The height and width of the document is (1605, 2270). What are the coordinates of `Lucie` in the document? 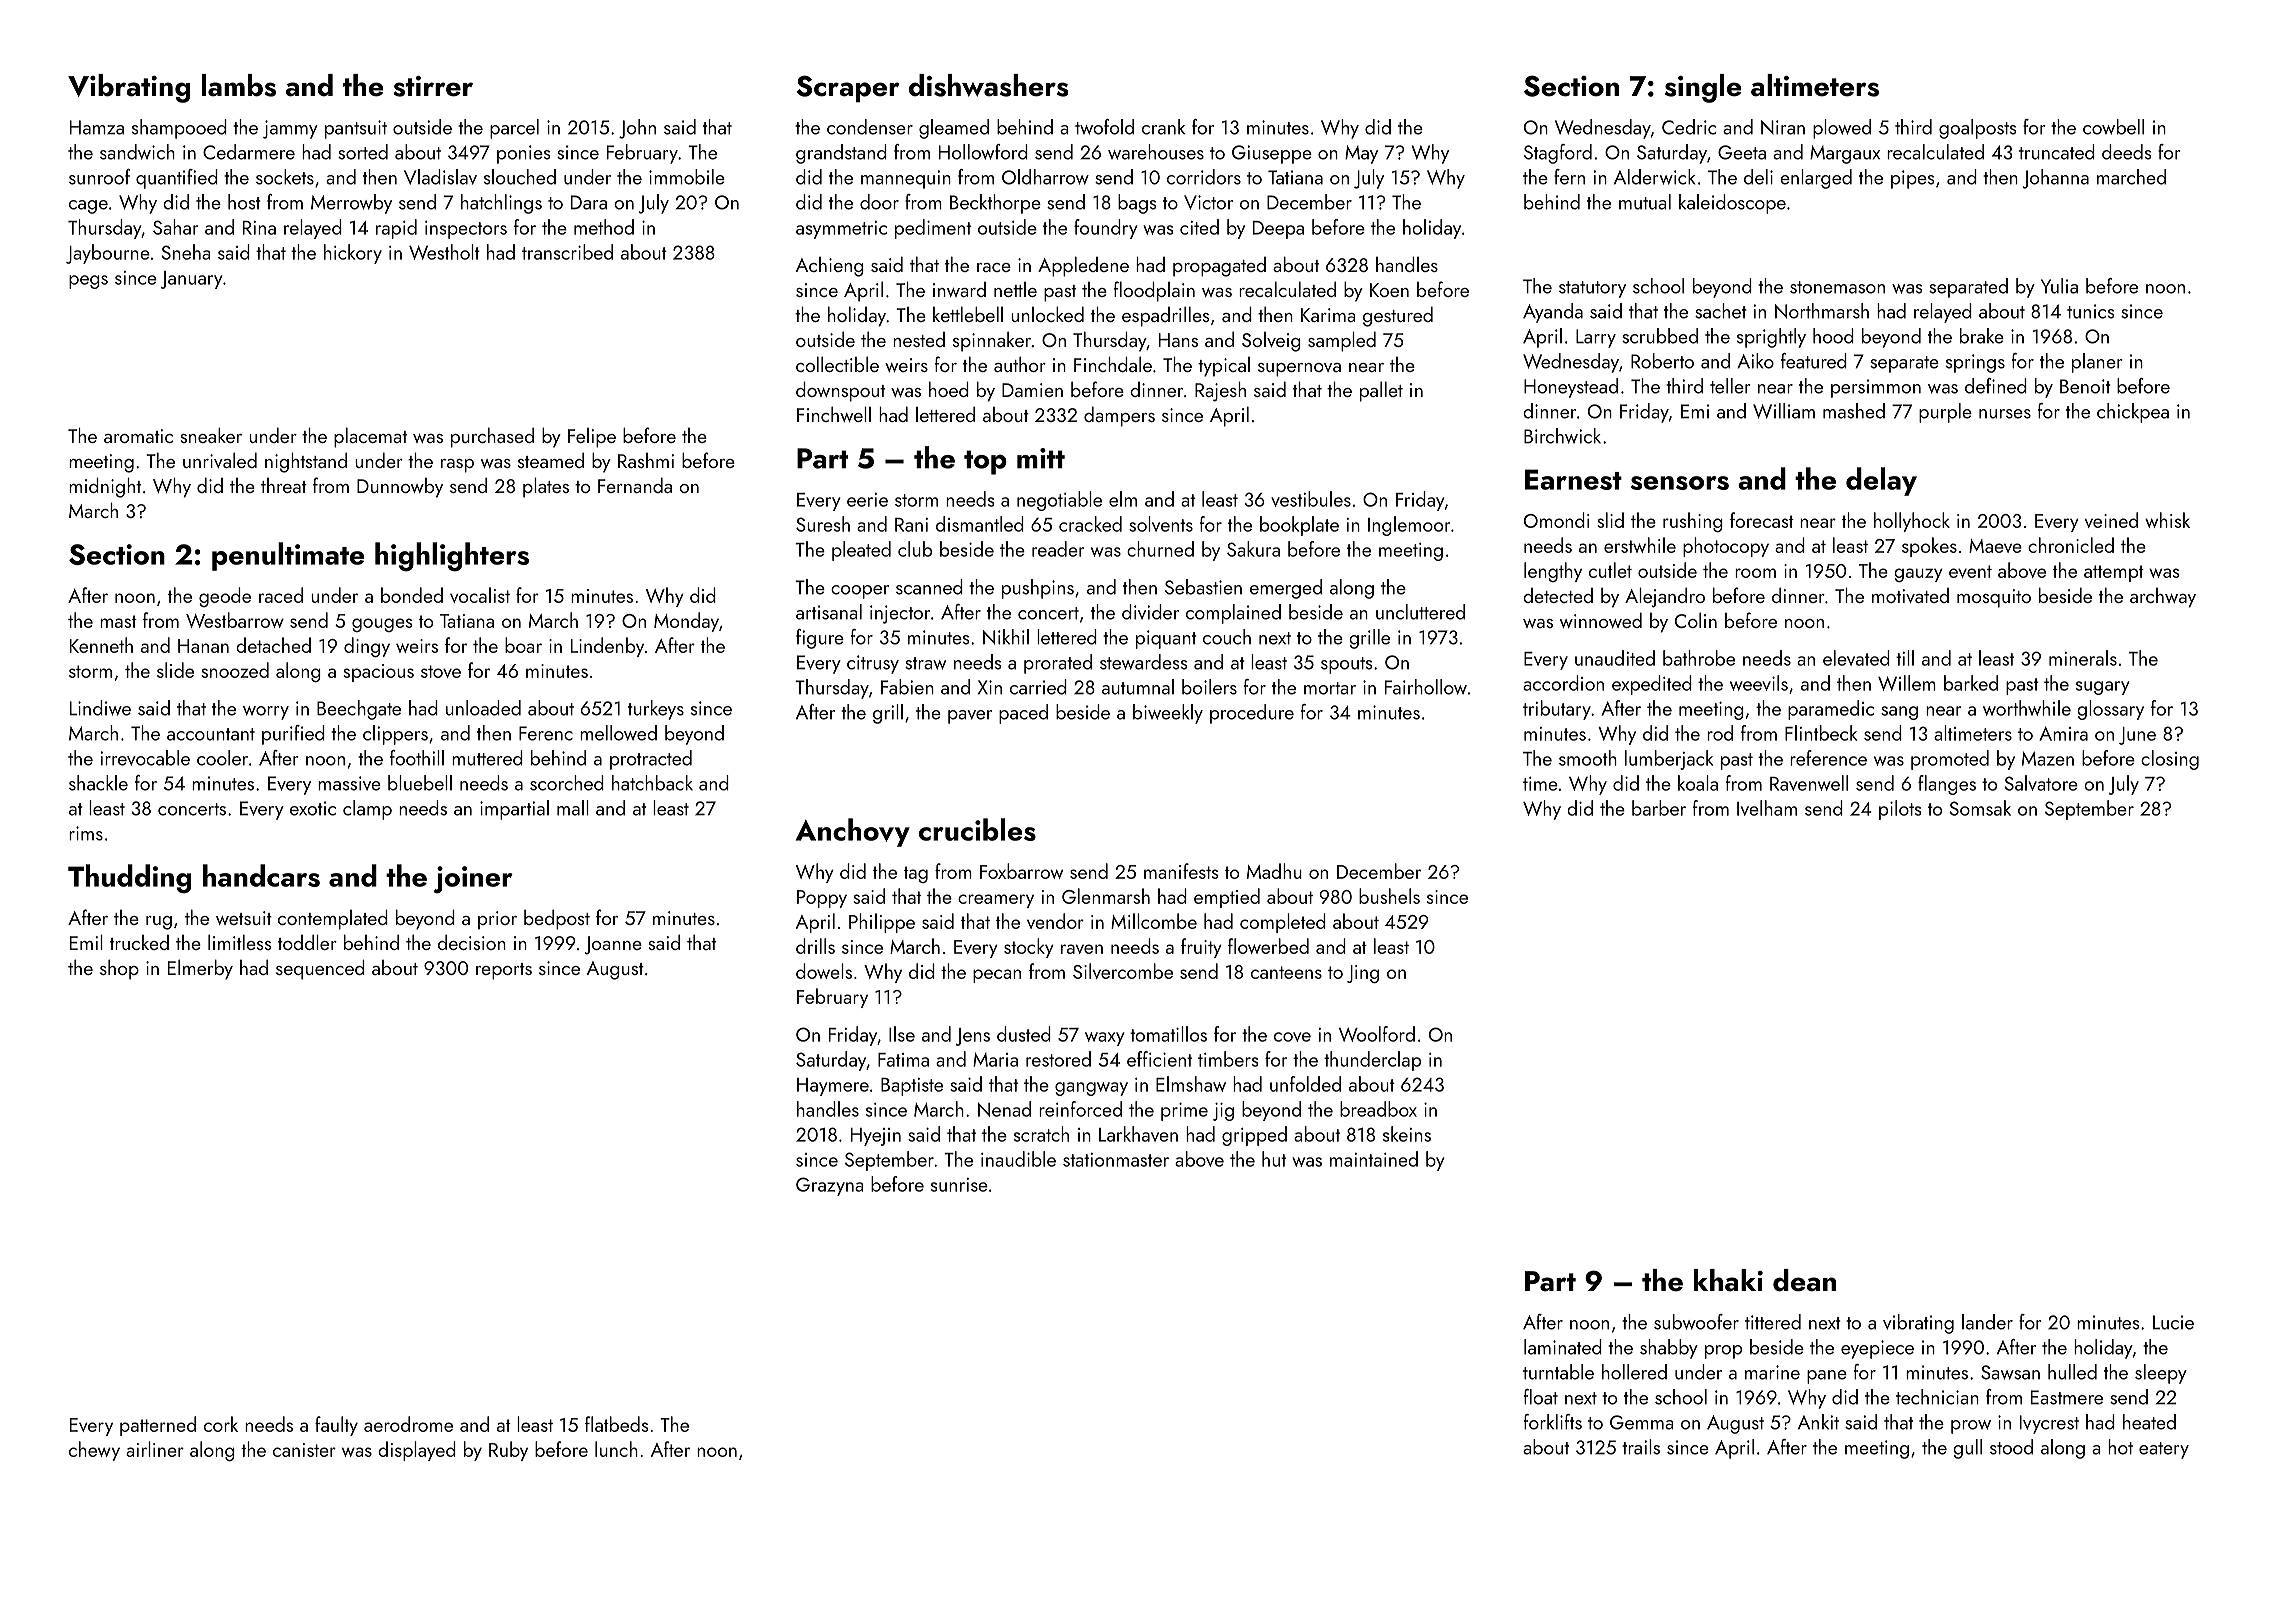 It's located at (2173, 1322).
